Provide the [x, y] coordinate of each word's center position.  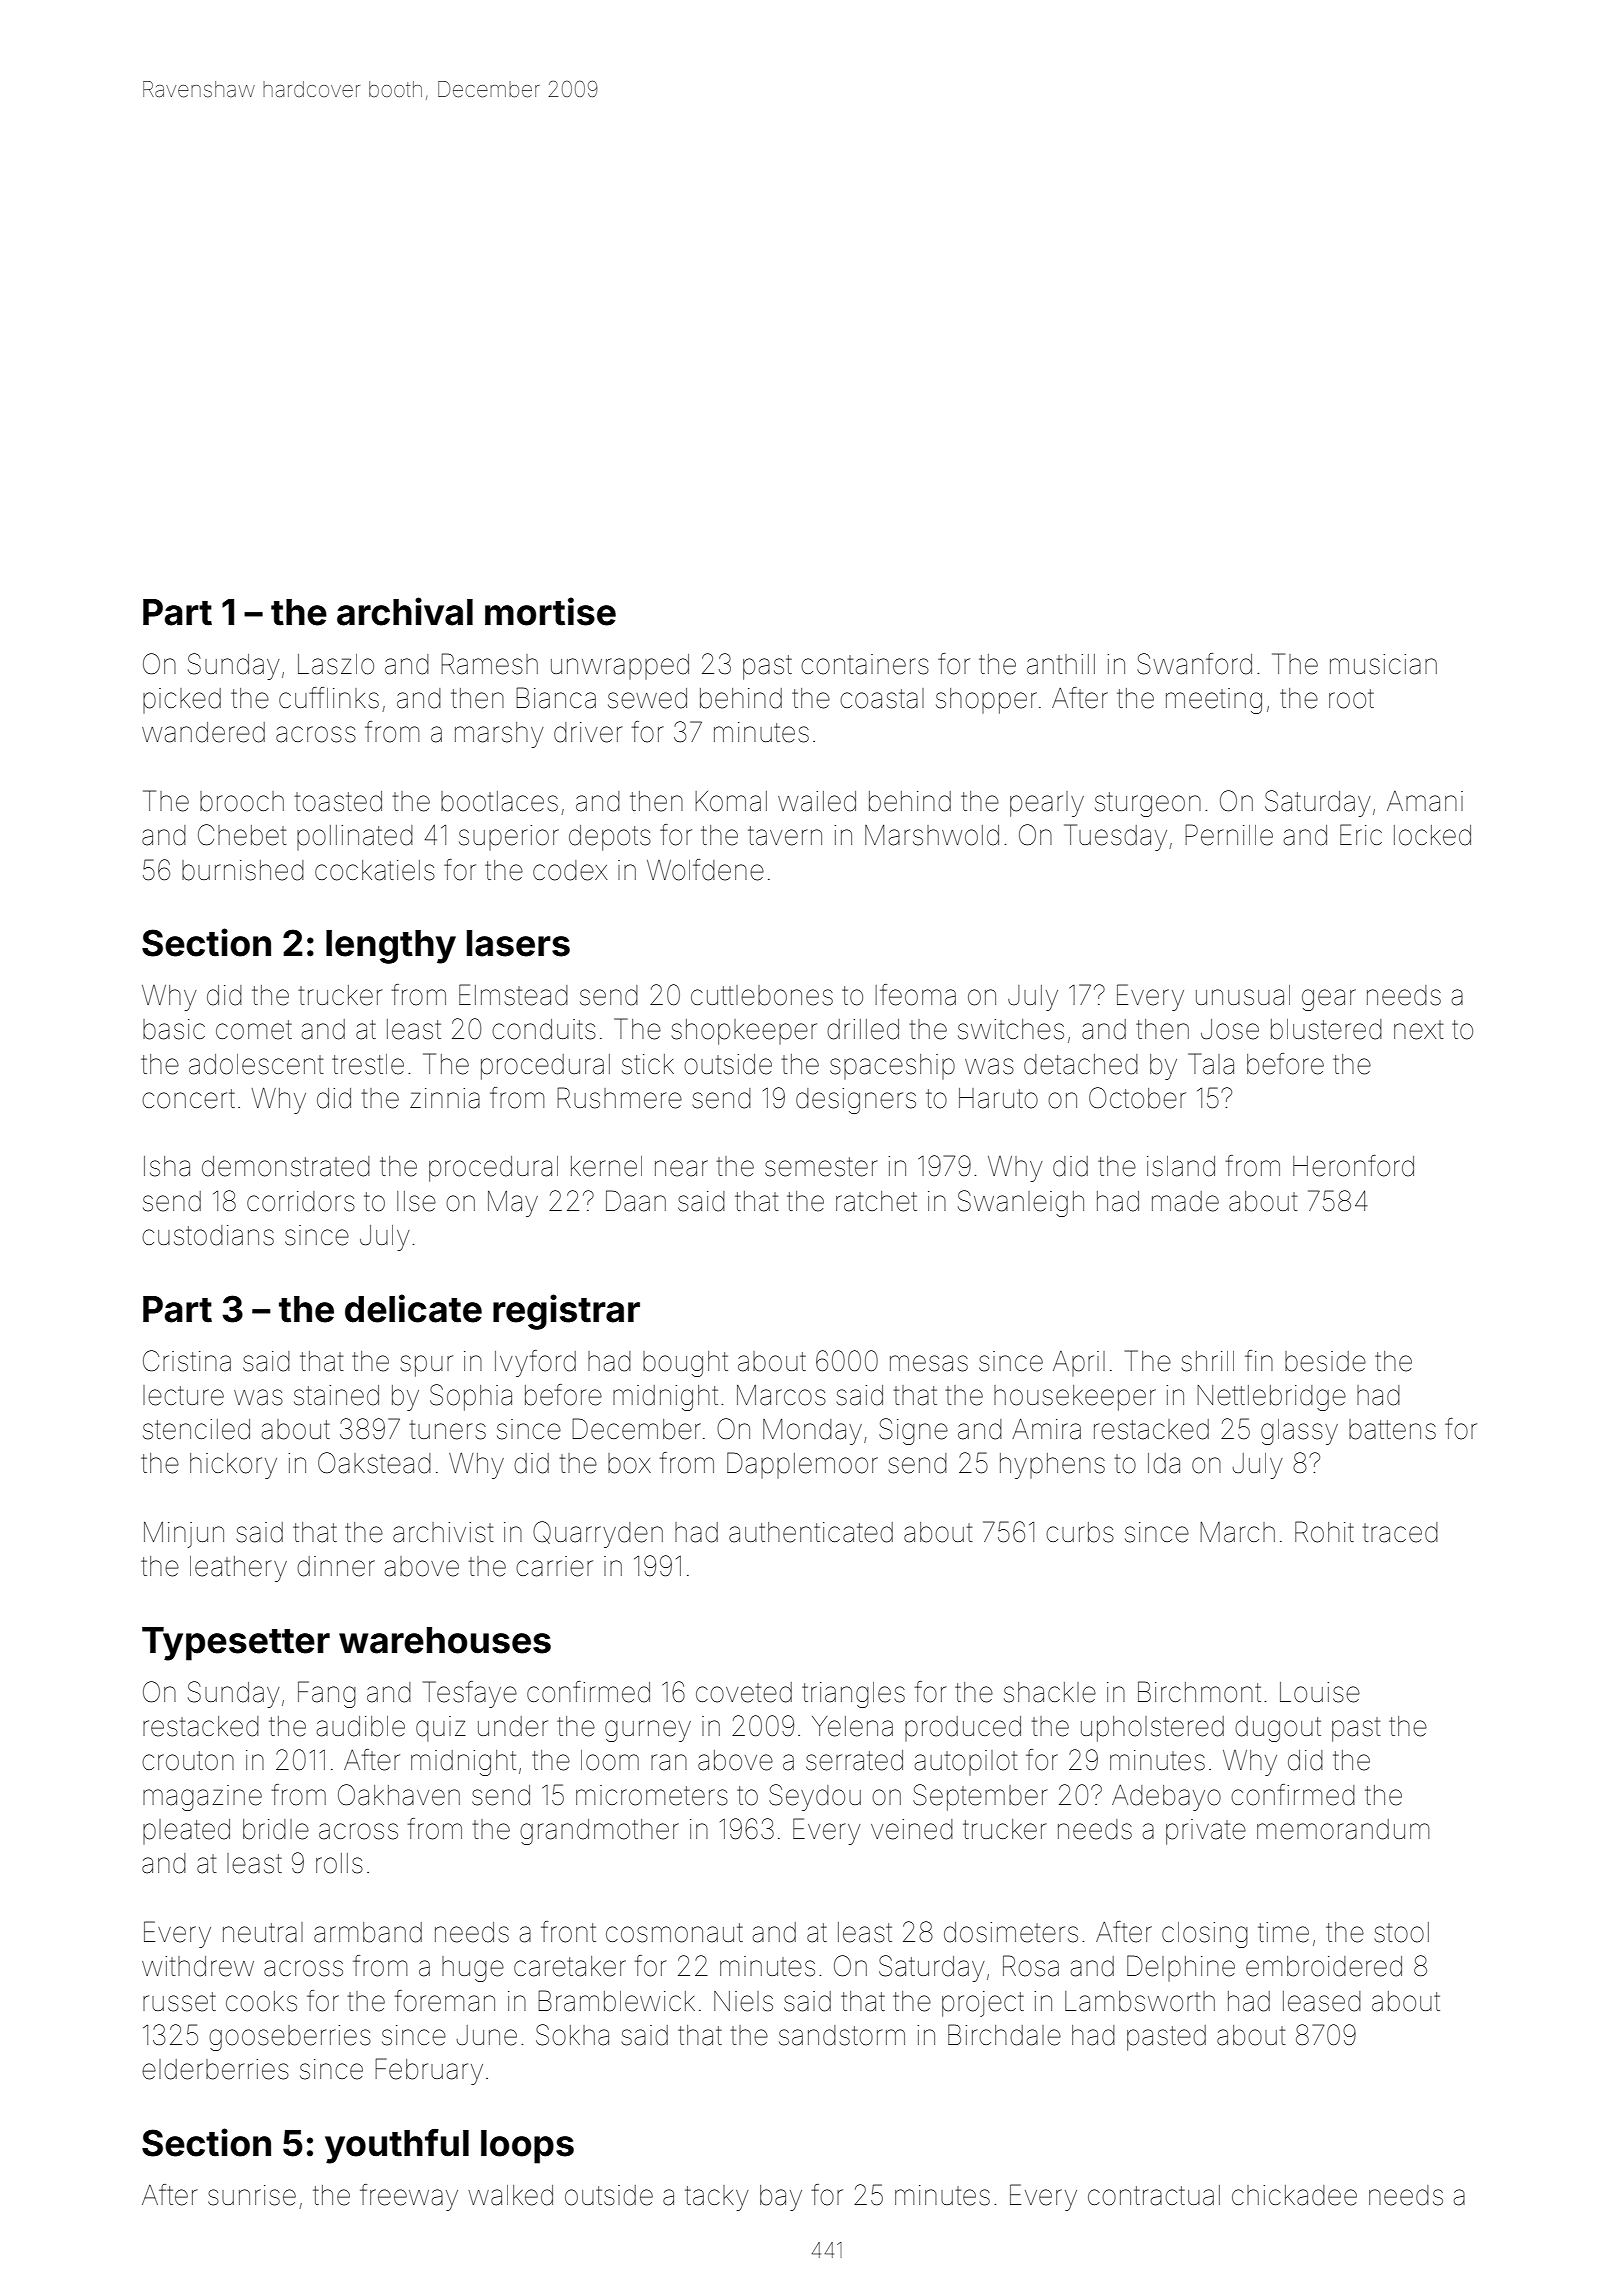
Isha [167, 1166]
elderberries [215, 2069]
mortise [550, 611]
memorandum [1343, 1829]
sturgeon [1148, 804]
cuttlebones [762, 995]
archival [405, 611]
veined [912, 1829]
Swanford [1194, 664]
